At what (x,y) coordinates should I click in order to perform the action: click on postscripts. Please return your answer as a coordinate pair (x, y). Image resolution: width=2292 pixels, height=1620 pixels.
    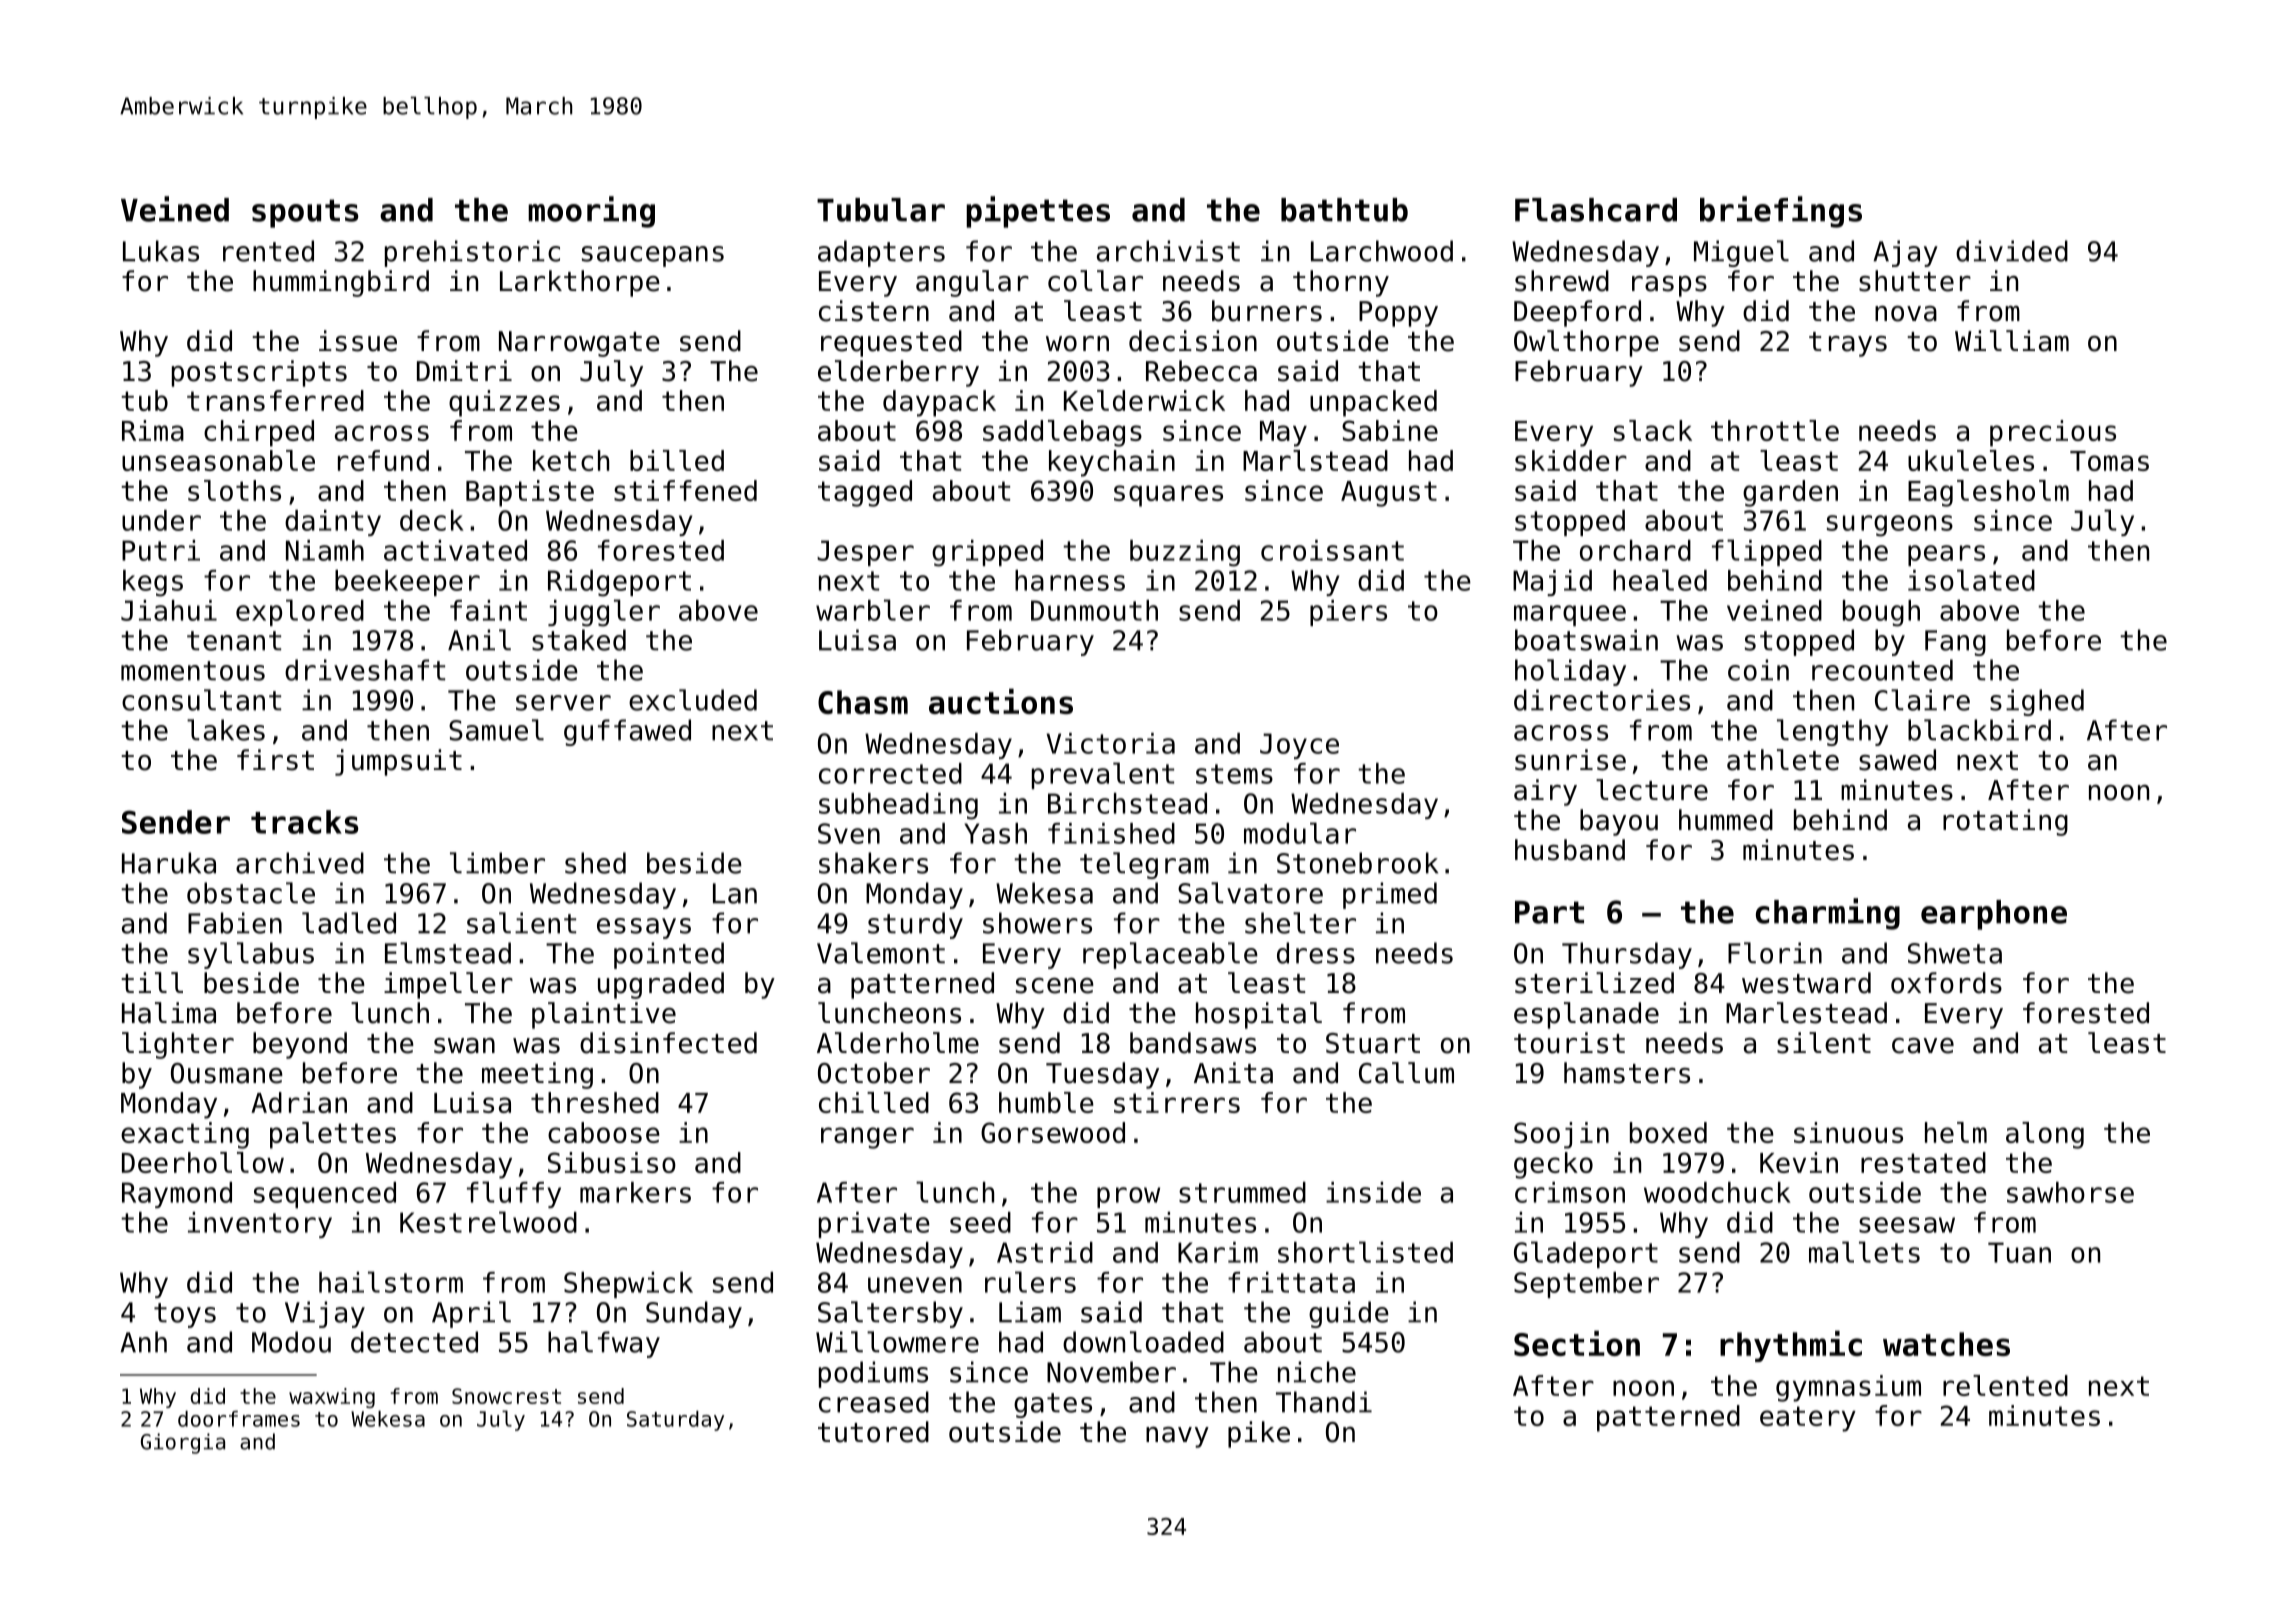
    Looking at the image, I should click on (259, 373).
